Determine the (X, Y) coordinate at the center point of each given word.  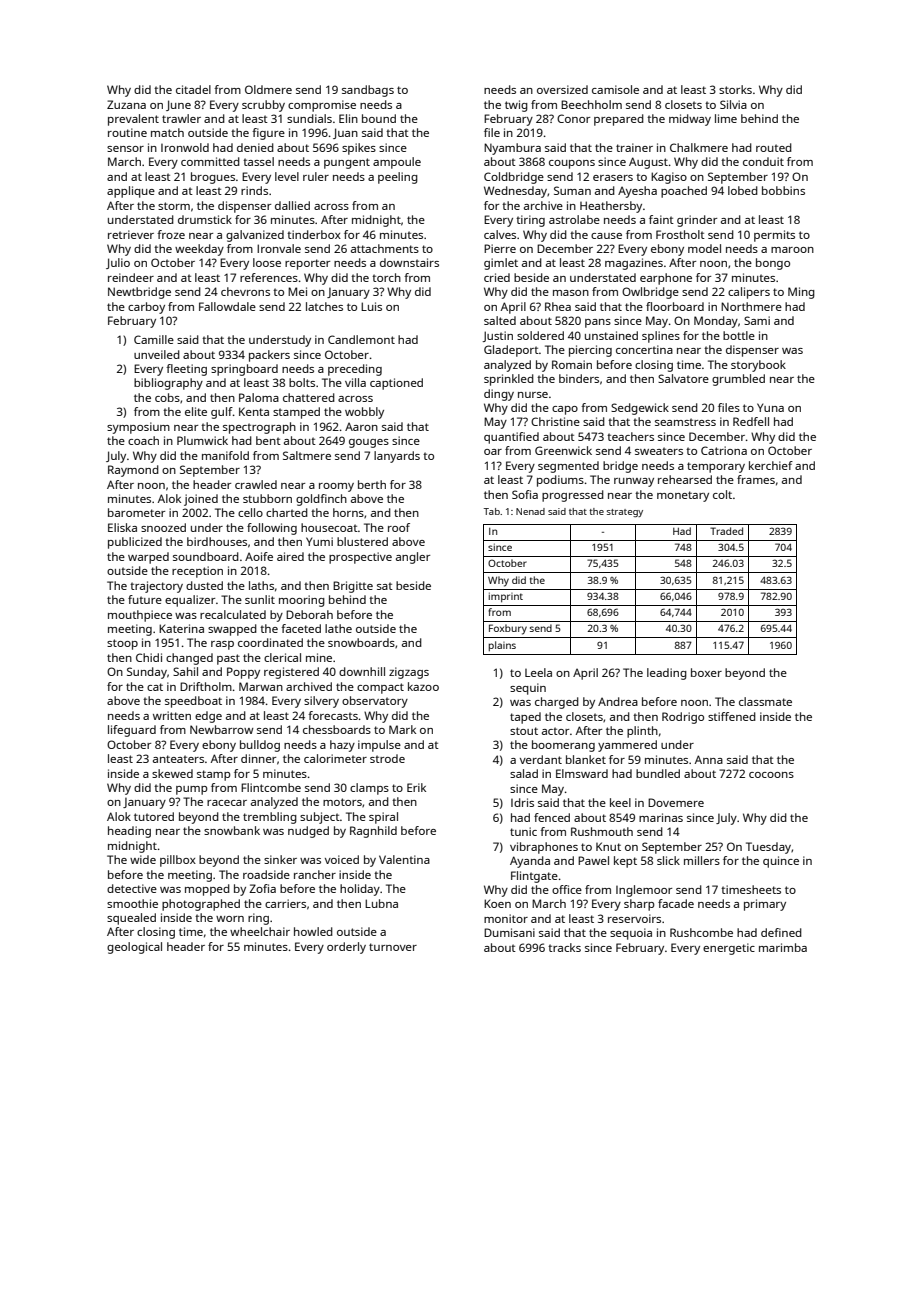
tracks (564, 947)
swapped (232, 630)
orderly (346, 948)
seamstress (685, 422)
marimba (783, 947)
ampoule (397, 163)
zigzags (409, 673)
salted (500, 320)
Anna (709, 759)
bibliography (168, 384)
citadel (193, 89)
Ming (801, 293)
